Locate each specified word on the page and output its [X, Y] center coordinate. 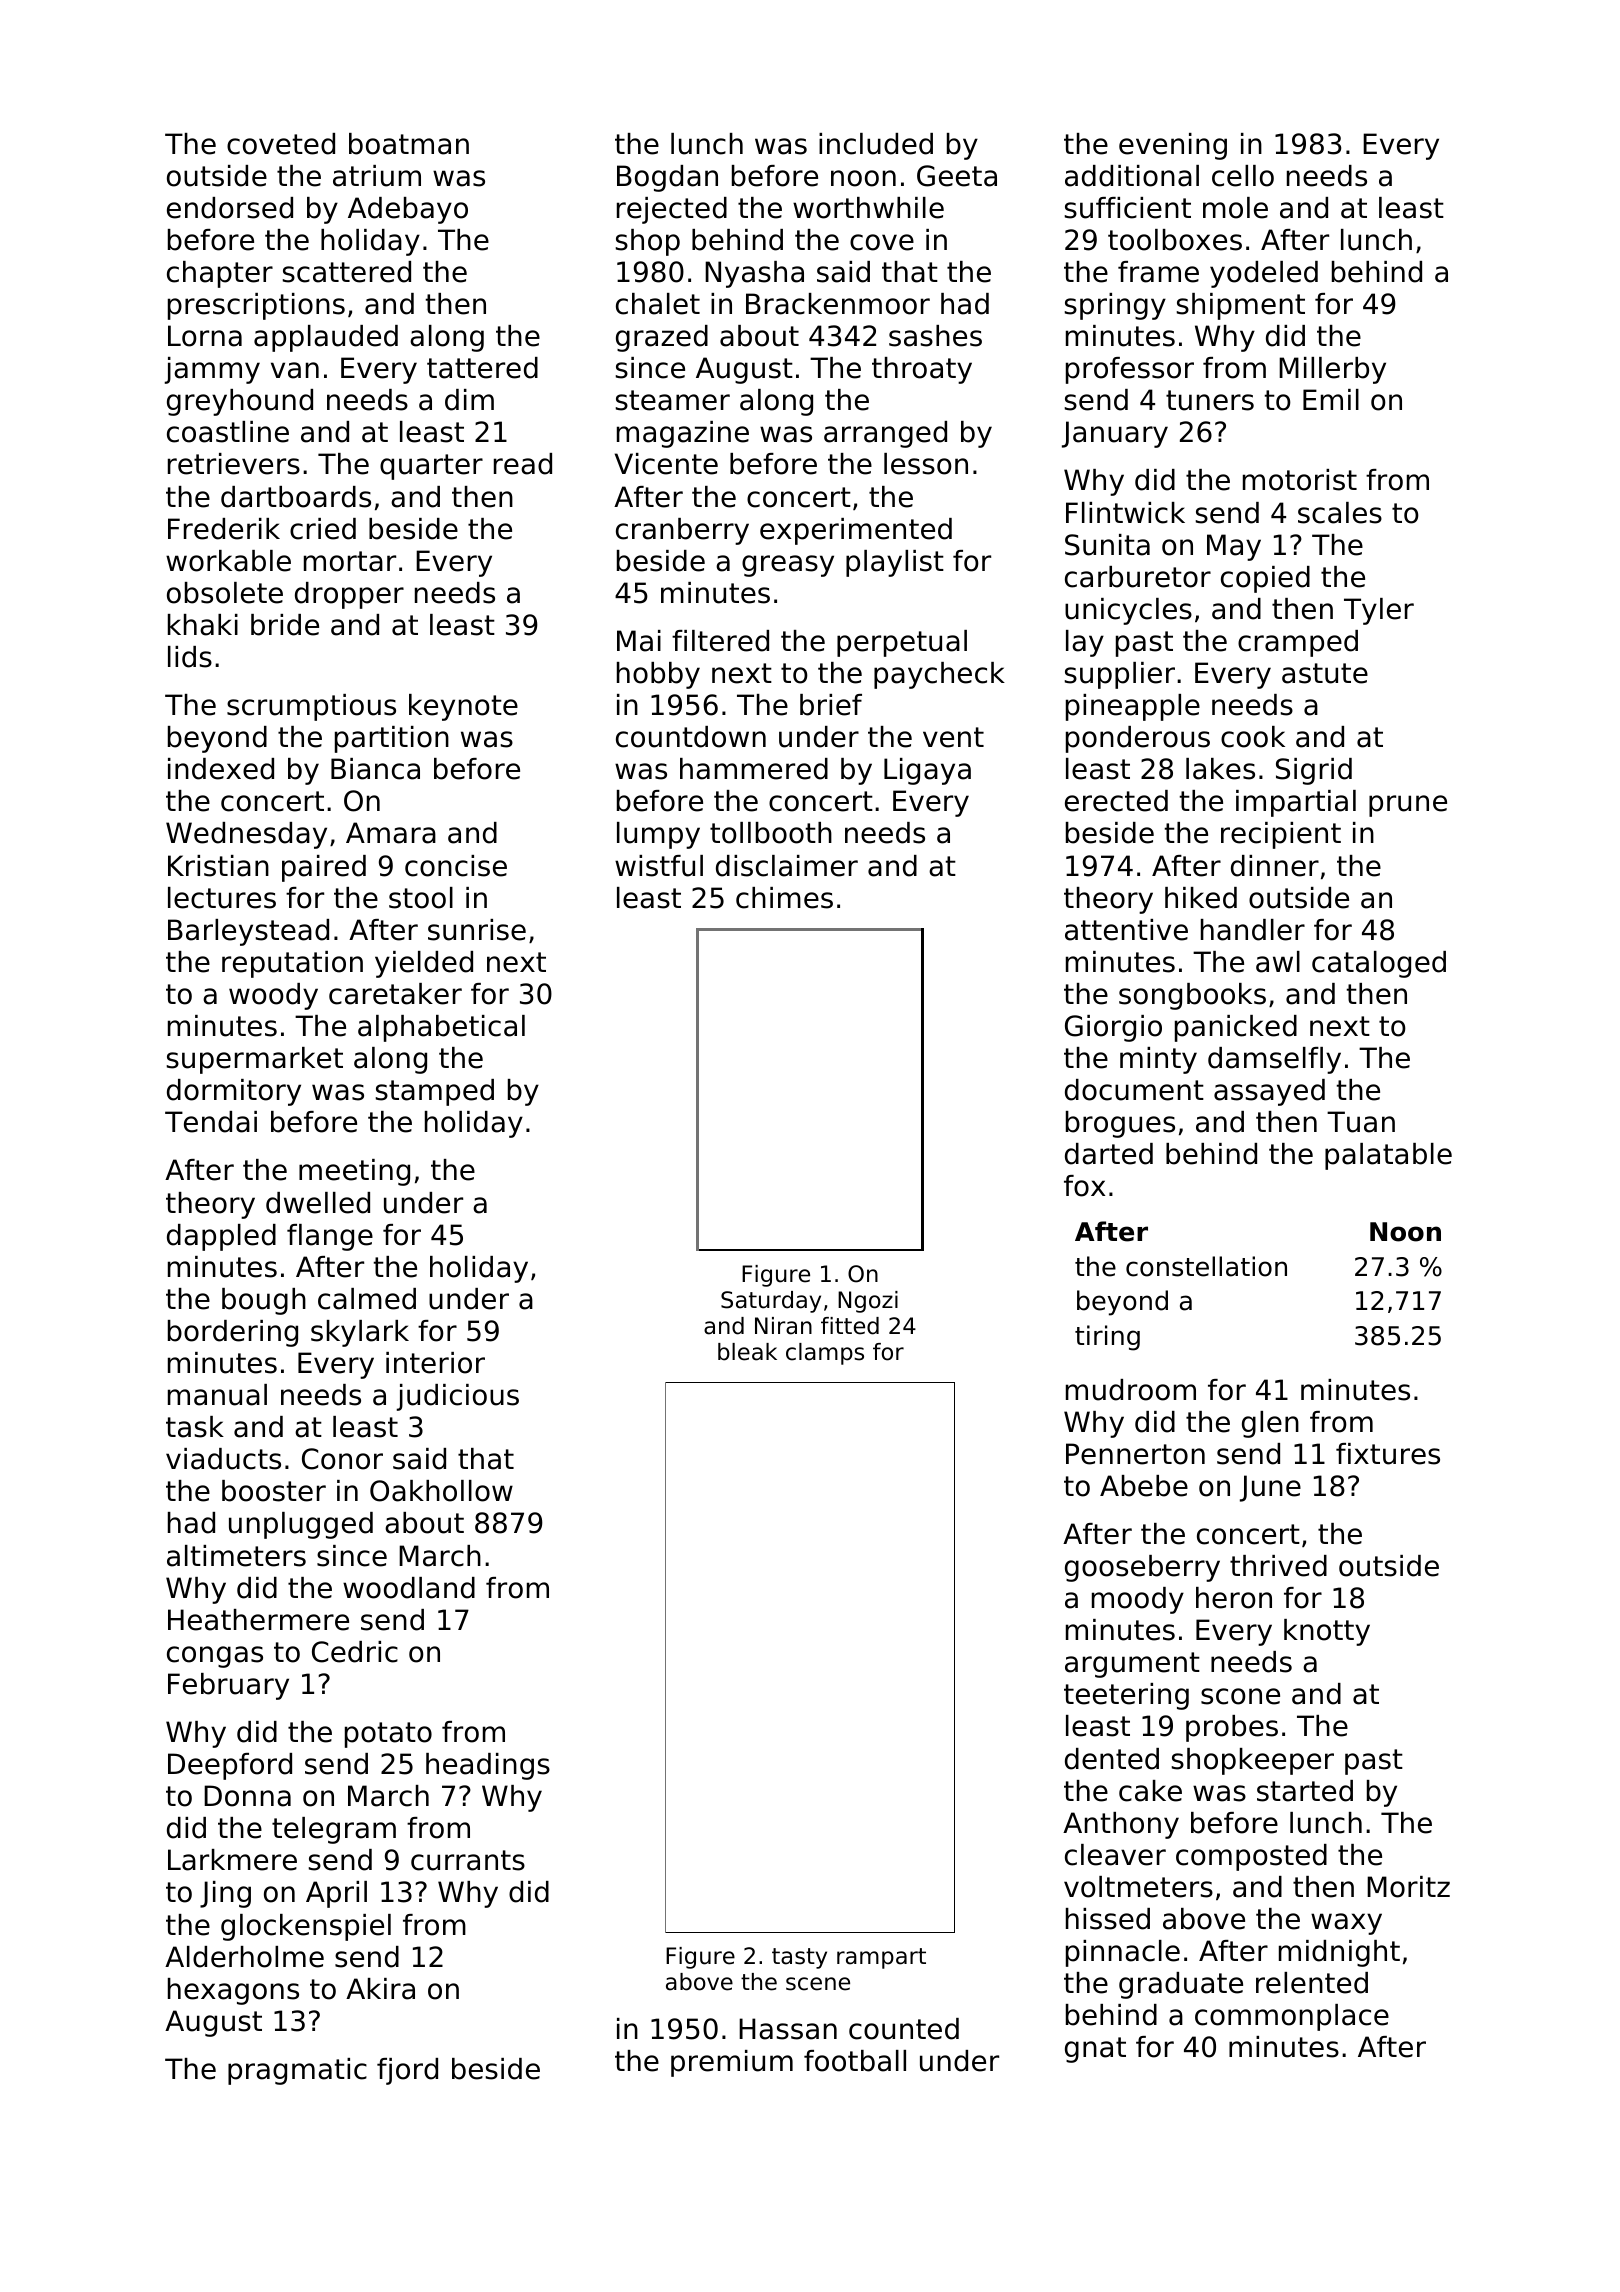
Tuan [1361, 1122]
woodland [409, 1588]
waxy [1346, 1924]
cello [1243, 176]
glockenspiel [306, 1927]
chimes [784, 898]
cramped [1298, 643]
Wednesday [246, 835]
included [876, 144]
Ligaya [927, 771]
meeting [354, 1172]
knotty [1327, 1632]
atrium [377, 176]
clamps [825, 1354]
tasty [799, 1958]
